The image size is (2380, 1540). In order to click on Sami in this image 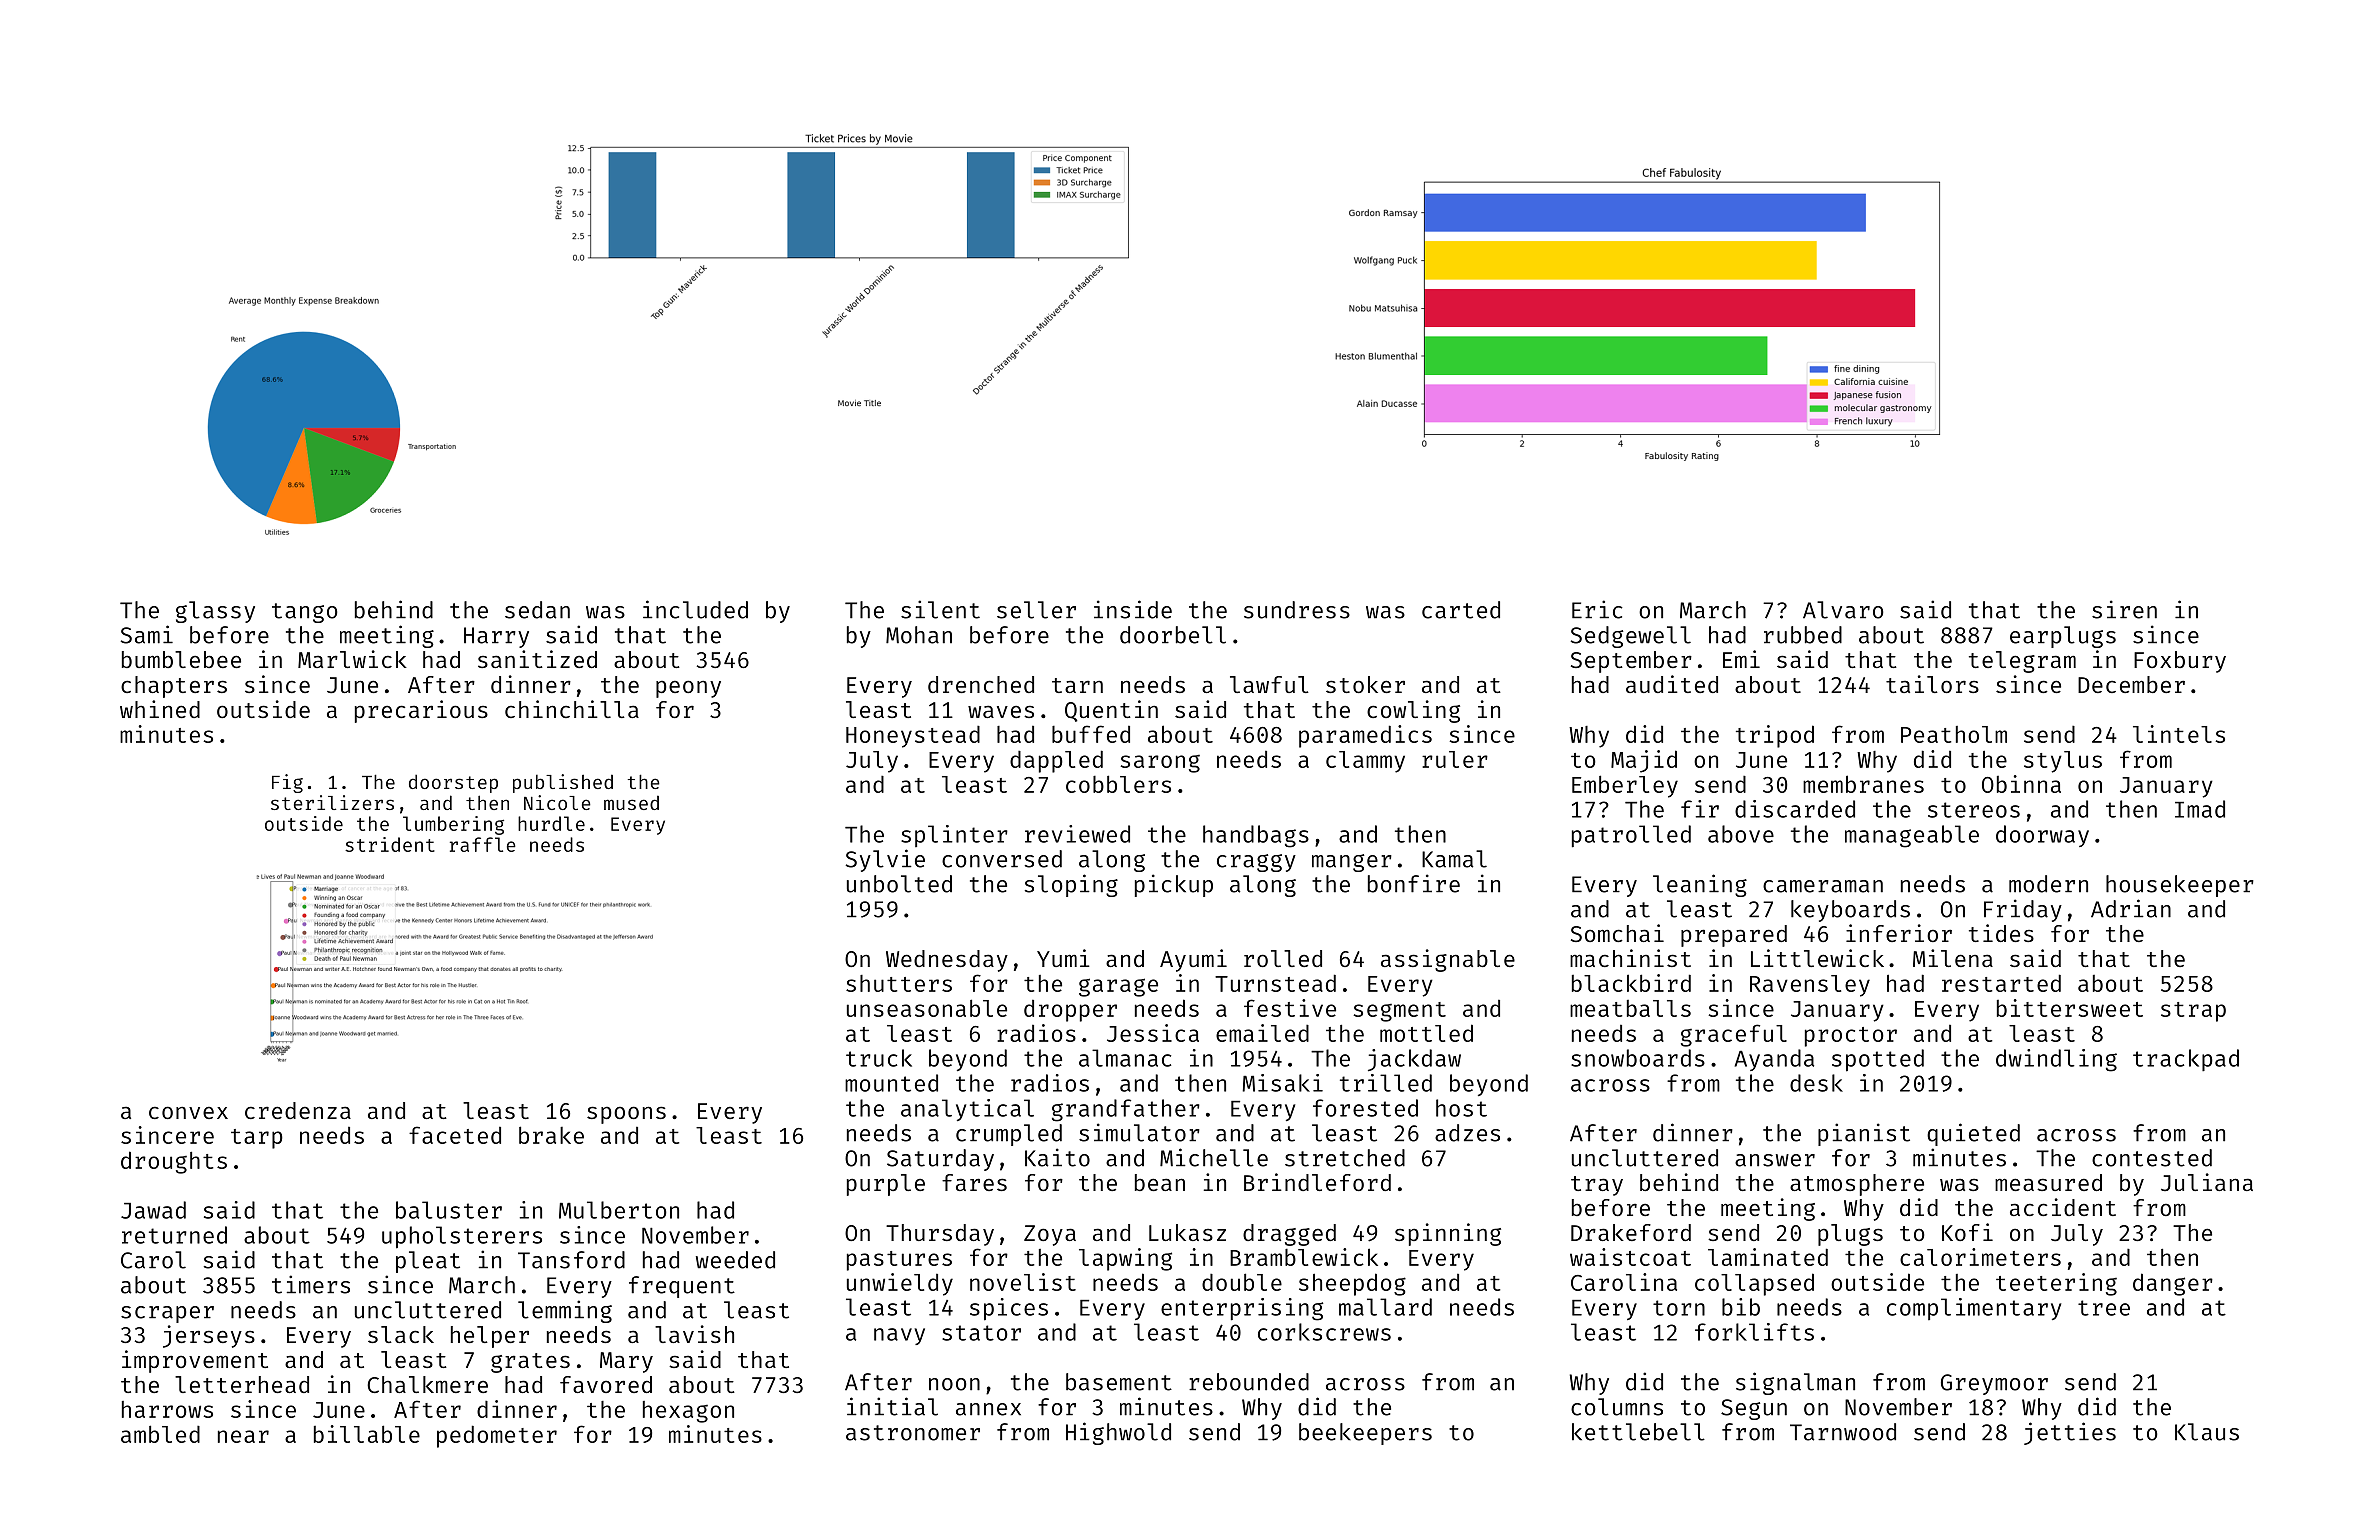, I will do `click(146, 634)`.
